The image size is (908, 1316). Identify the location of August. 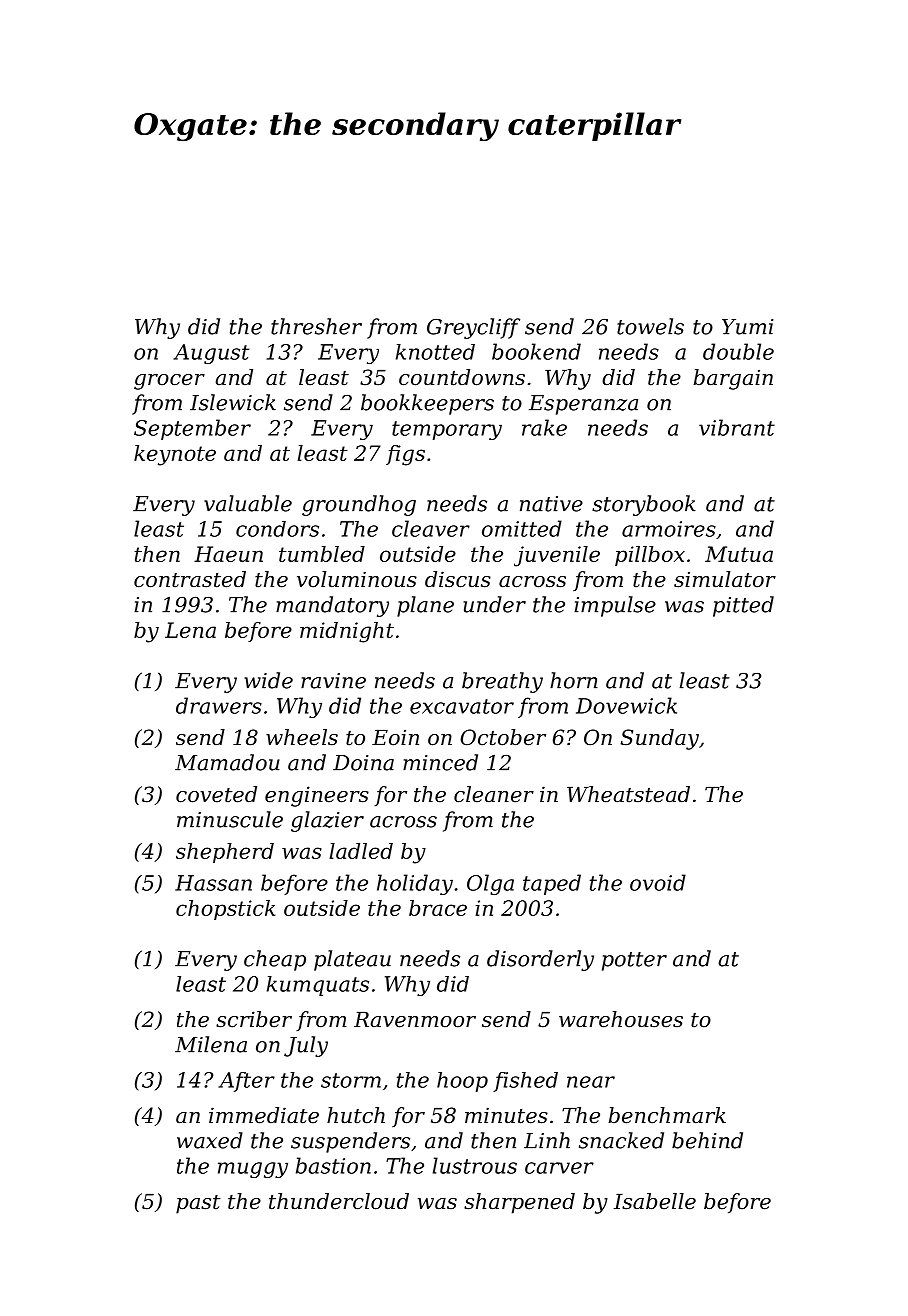
(211, 354).
